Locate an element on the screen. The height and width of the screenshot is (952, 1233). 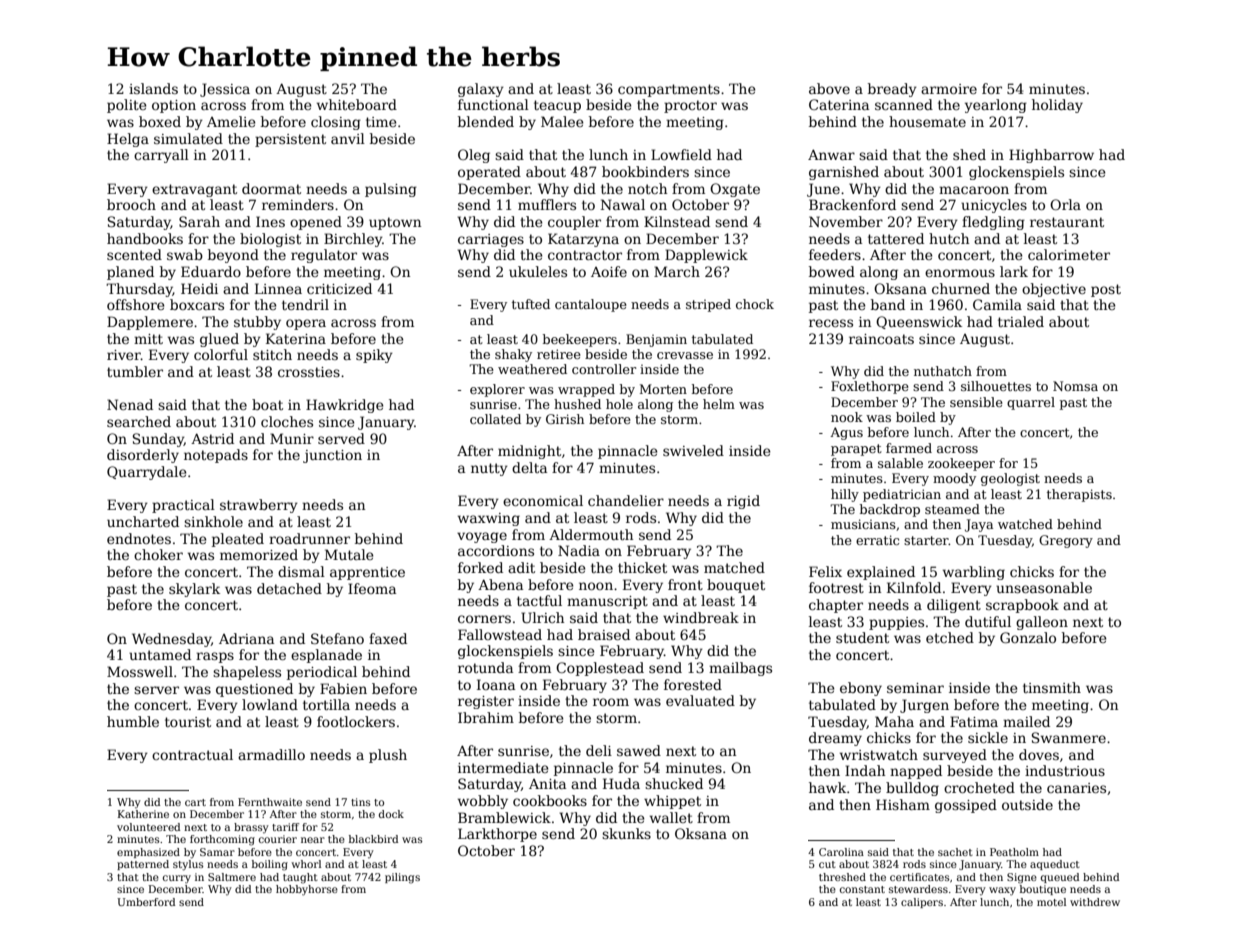
holiday is located at coordinates (1057, 106).
